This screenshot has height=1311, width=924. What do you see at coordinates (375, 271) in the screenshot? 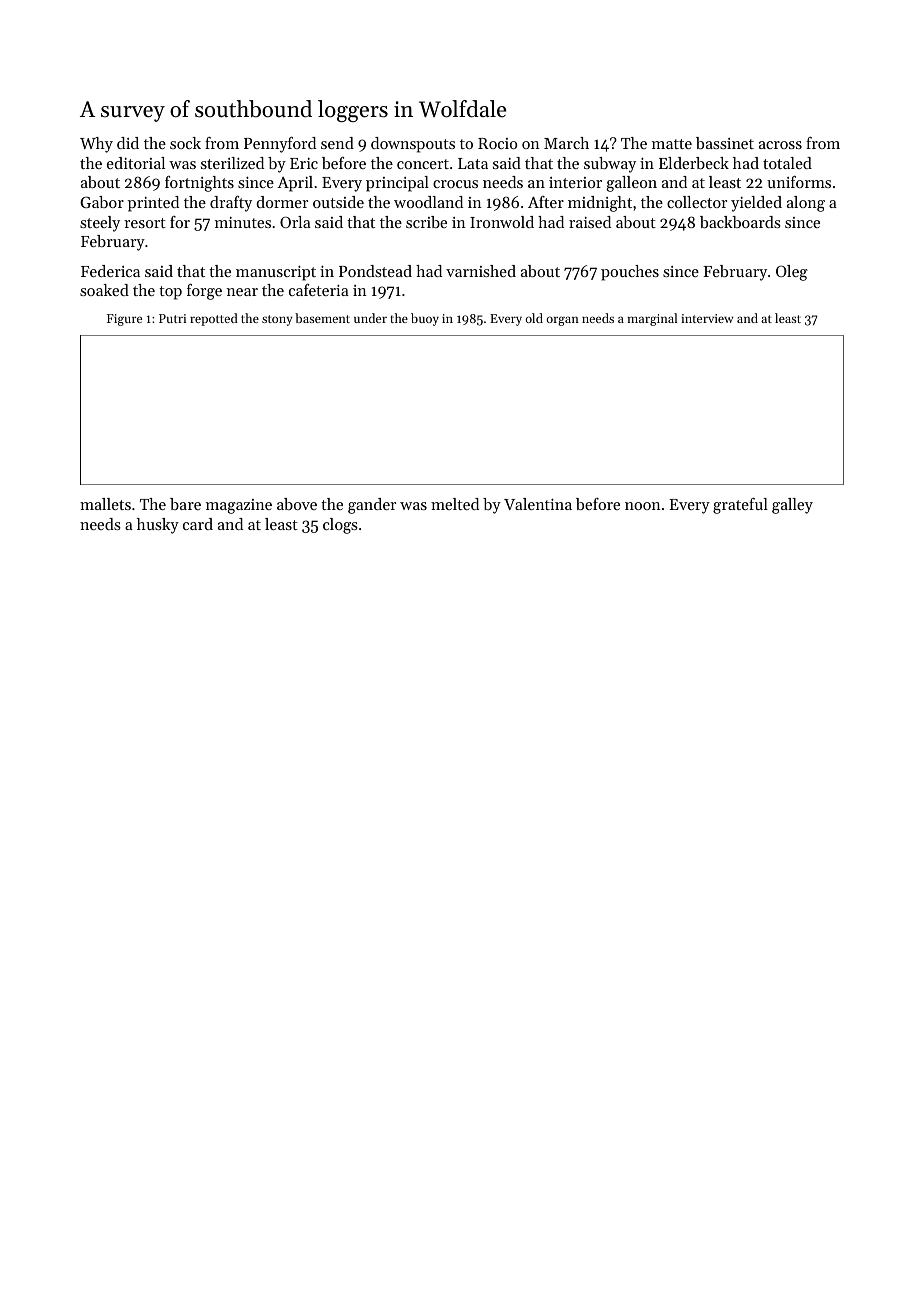
I see `Pondstead` at bounding box center [375, 271].
